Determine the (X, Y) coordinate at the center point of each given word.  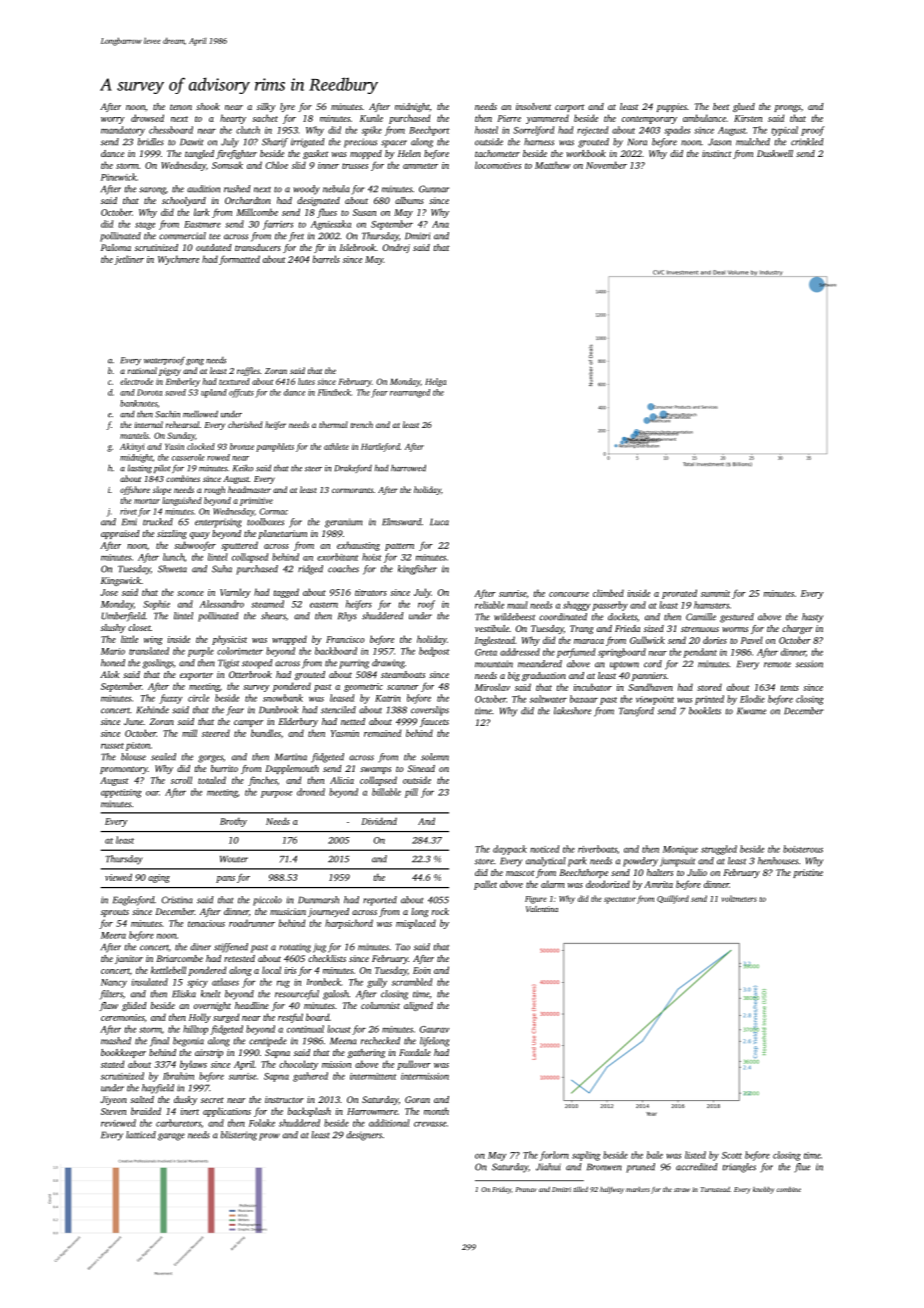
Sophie (156, 605)
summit (715, 593)
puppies (672, 107)
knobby (763, 1190)
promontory (124, 770)
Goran (417, 1099)
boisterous (803, 849)
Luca (439, 522)
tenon (181, 107)
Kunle (371, 118)
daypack (510, 850)
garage (171, 1137)
